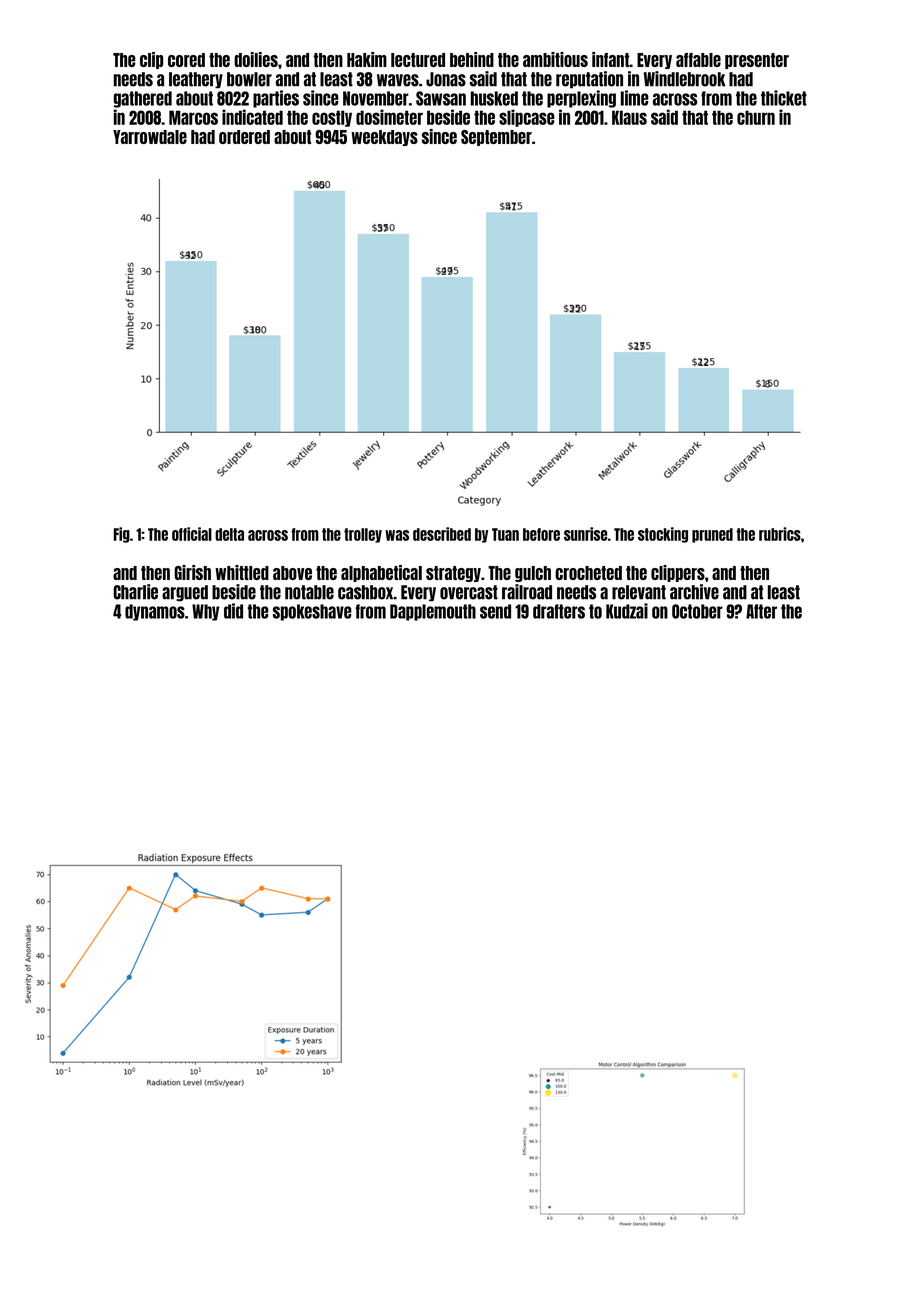 The height and width of the document is (1308, 924). What do you see at coordinates (150, 137) in the document?
I see `Yarrowdale` at bounding box center [150, 137].
